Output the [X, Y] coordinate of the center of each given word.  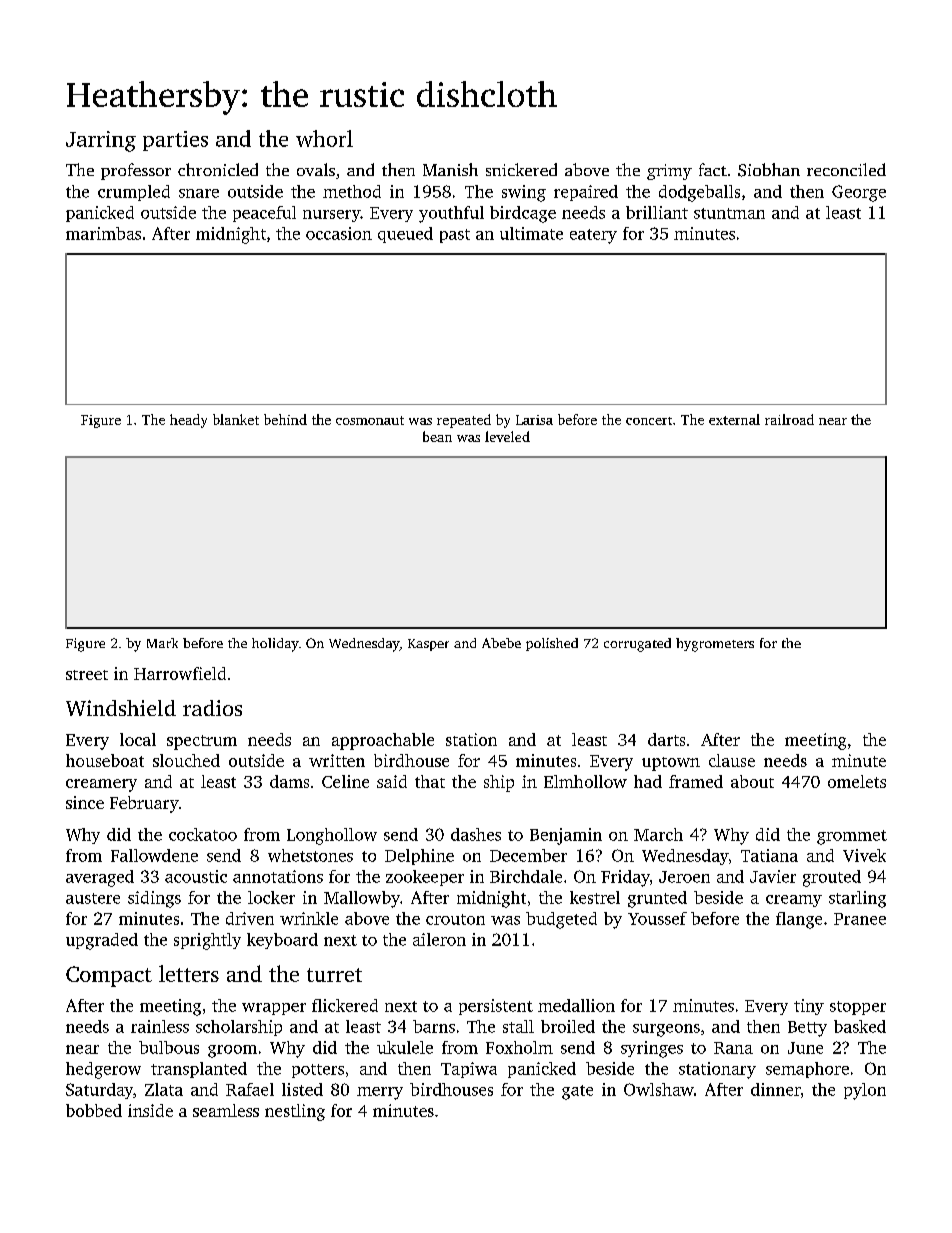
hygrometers [715, 645]
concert [649, 421]
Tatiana [769, 855]
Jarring [101, 141]
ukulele [405, 1047]
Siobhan [769, 170]
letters [189, 973]
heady [188, 421]
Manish [450, 169]
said [392, 781]
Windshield [121, 708]
